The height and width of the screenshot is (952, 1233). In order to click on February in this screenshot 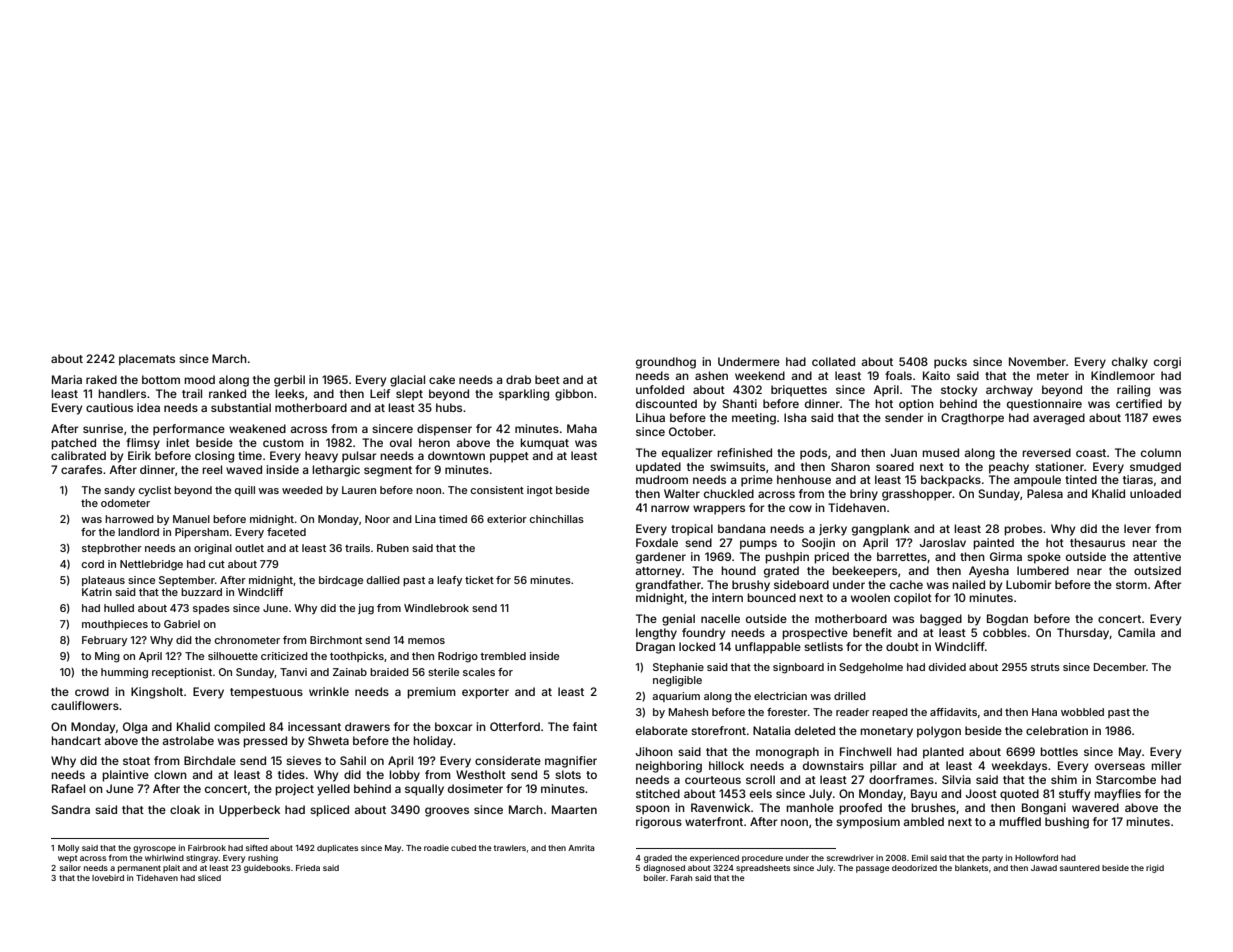, I will do `click(104, 641)`.
